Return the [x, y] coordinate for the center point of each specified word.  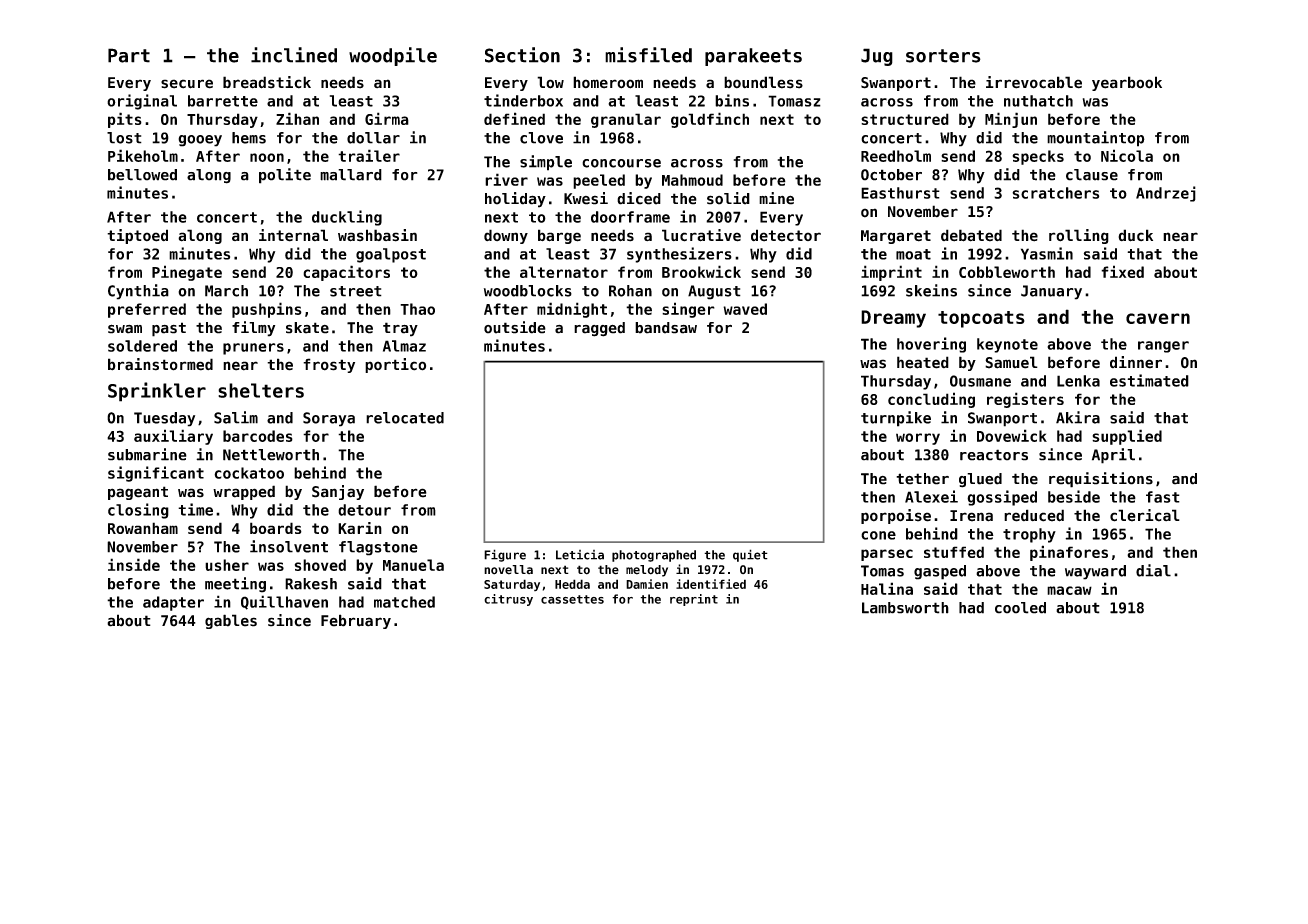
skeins [931, 290]
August [714, 292]
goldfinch [710, 120]
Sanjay [338, 492]
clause [1092, 175]
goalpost [391, 255]
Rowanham [143, 528]
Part [129, 55]
